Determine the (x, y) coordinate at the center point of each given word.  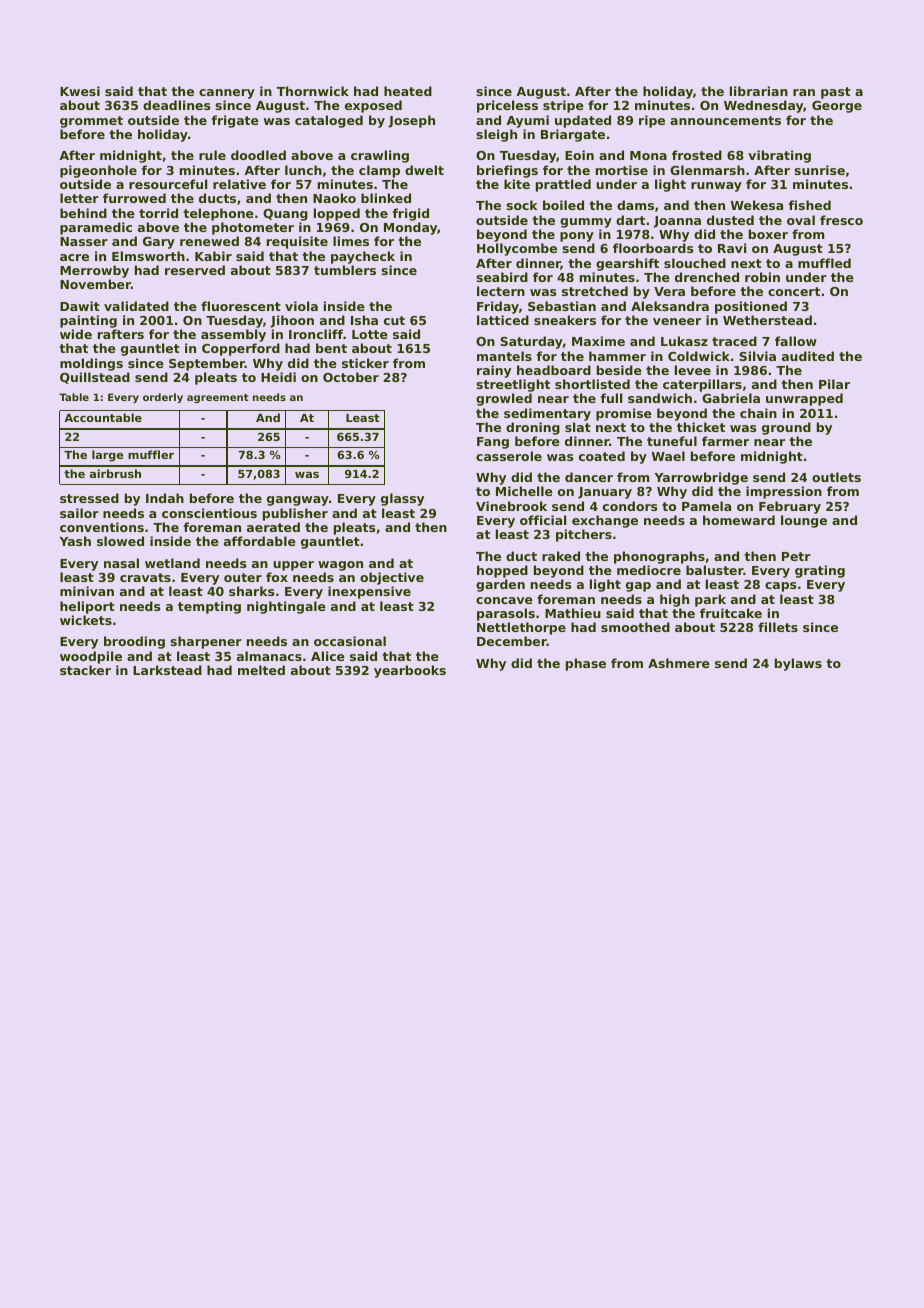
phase (586, 664)
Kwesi (80, 91)
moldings (91, 364)
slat (578, 427)
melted (261, 670)
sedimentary (547, 414)
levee (693, 370)
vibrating (779, 156)
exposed (373, 106)
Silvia (757, 356)
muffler (151, 454)
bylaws (798, 664)
